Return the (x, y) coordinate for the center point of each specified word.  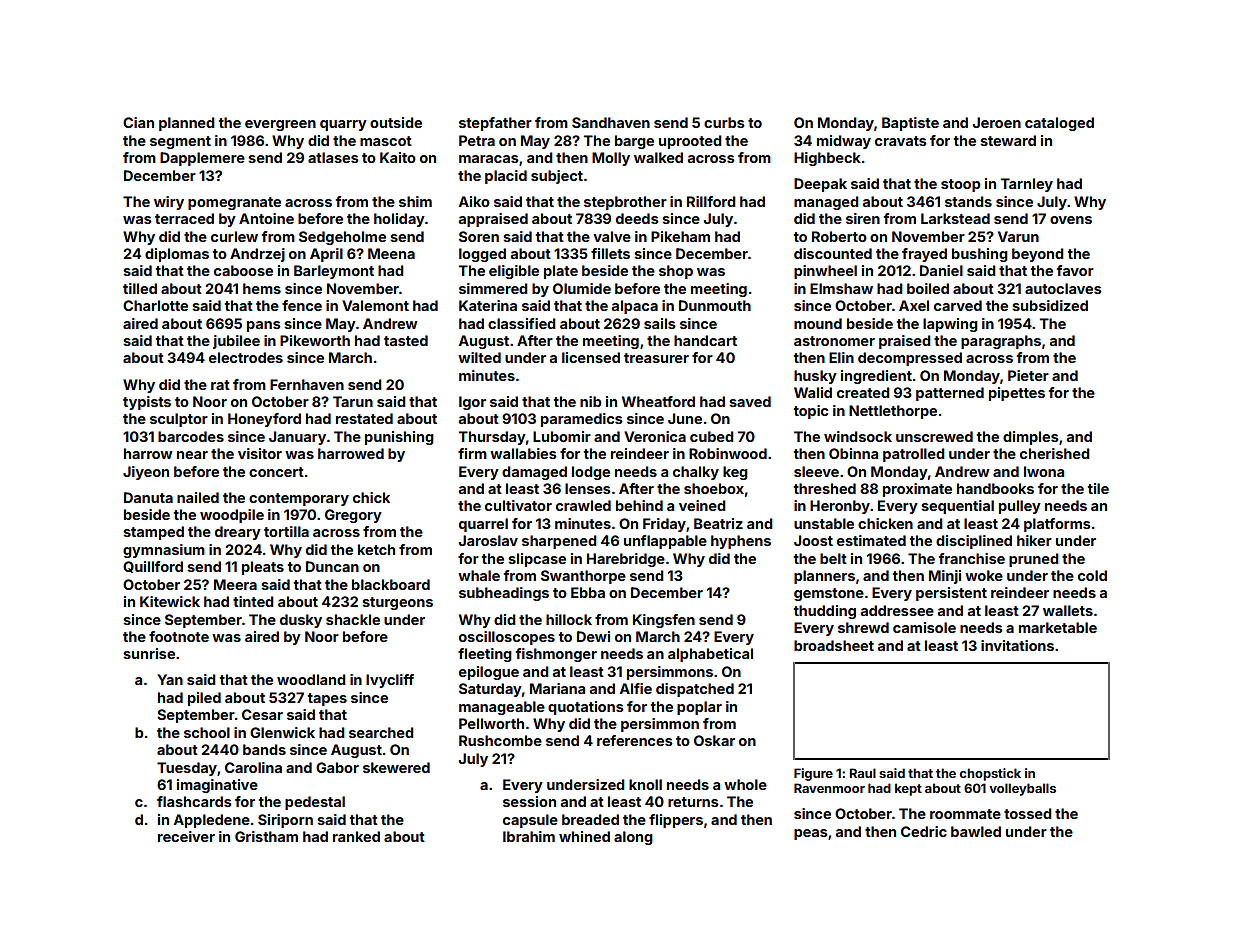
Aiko (474, 201)
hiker (1034, 540)
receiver (186, 836)
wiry (169, 203)
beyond (1038, 255)
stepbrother (625, 203)
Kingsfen (664, 621)
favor (1075, 270)
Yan (170, 679)
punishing (399, 438)
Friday (664, 525)
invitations (1017, 645)
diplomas (177, 255)
